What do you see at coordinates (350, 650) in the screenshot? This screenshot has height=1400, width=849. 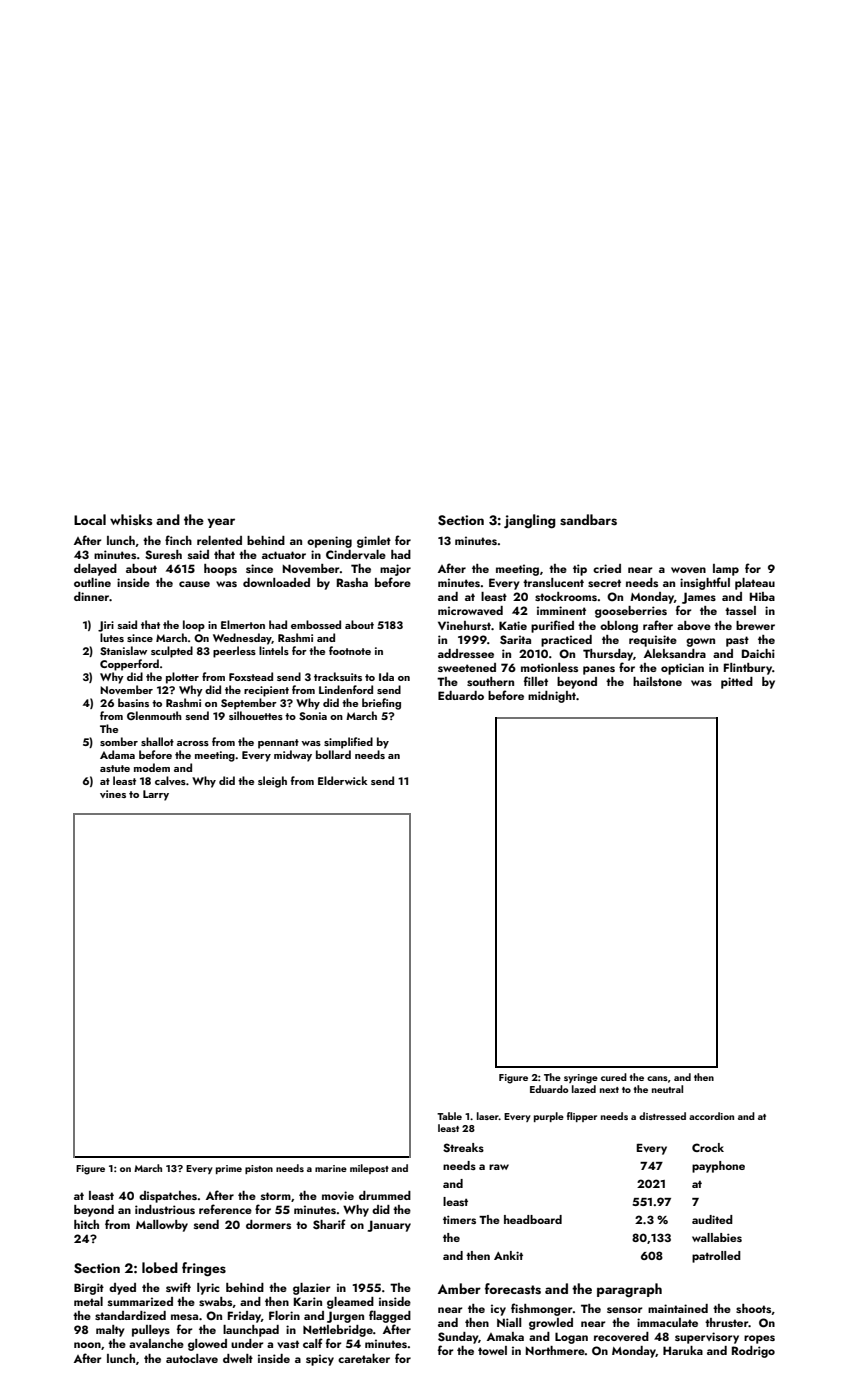 I see `footnote` at bounding box center [350, 650].
